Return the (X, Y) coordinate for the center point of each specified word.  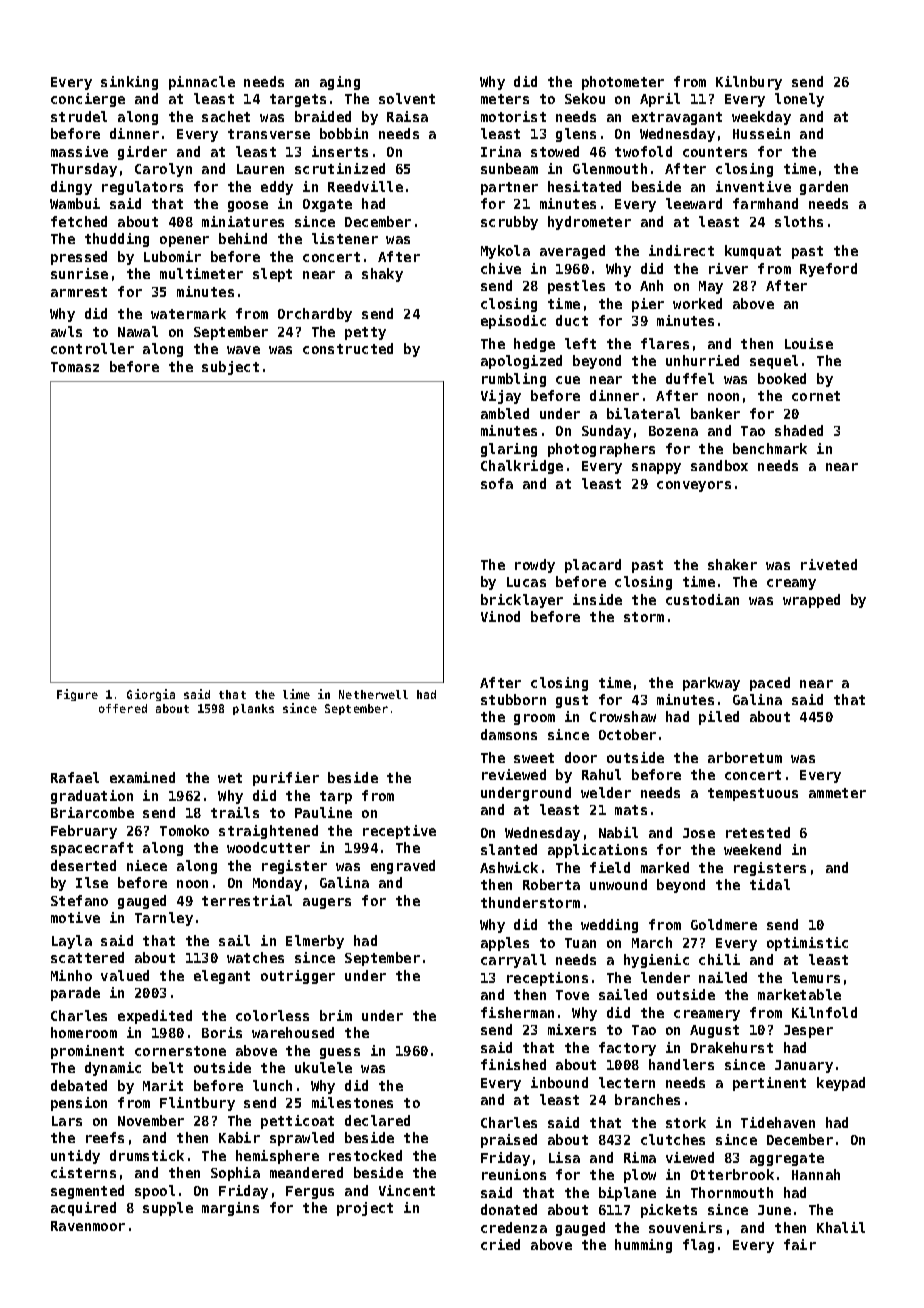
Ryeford (828, 270)
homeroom (84, 1032)
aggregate (787, 1159)
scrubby (509, 223)
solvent (407, 98)
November (151, 1120)
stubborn (513, 699)
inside (597, 599)
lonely (799, 100)
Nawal (138, 331)
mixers (572, 1029)
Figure (77, 695)
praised (509, 1141)
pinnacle (202, 83)
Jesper (808, 1031)
